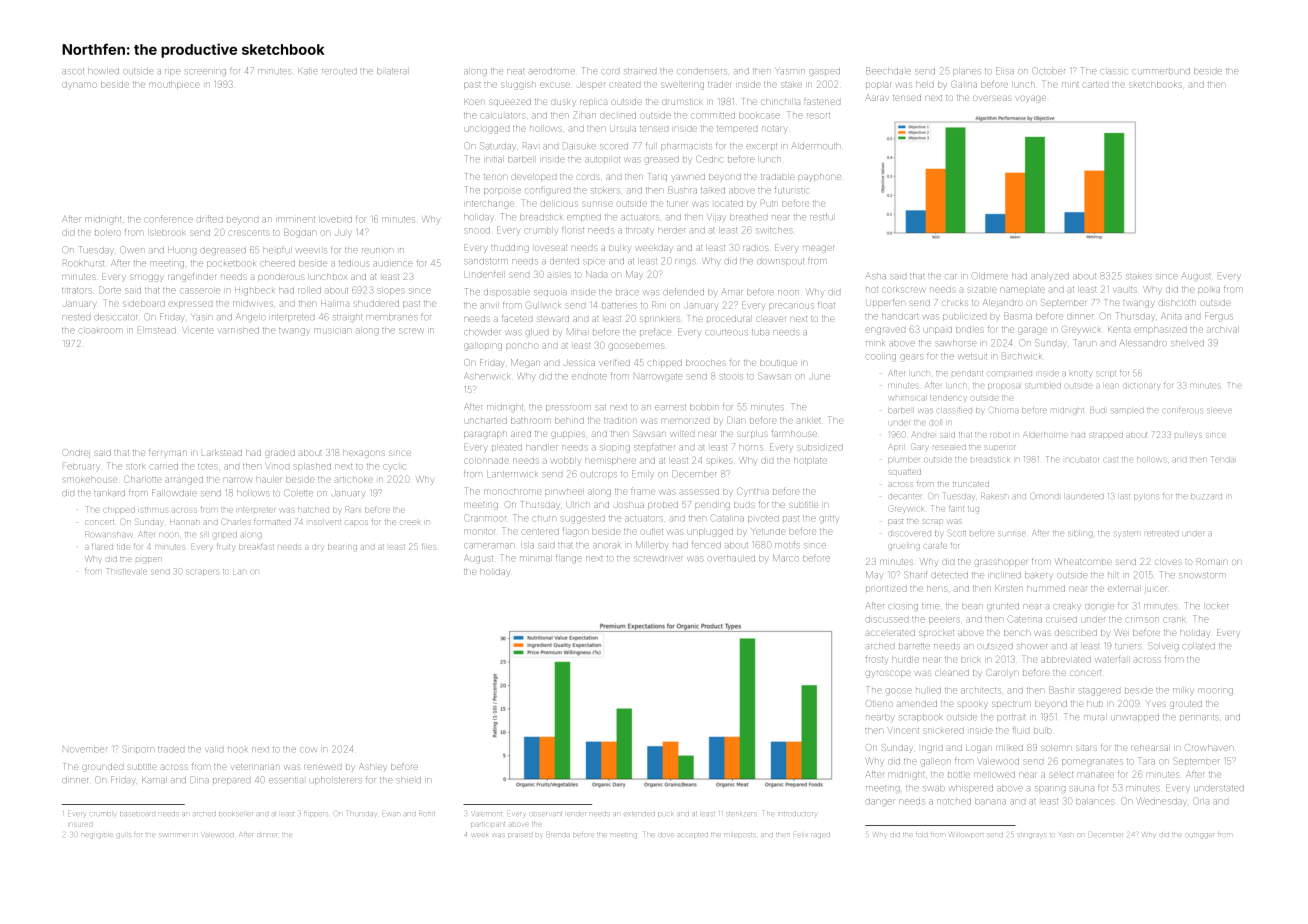 This page has width=1308, height=924. What do you see at coordinates (876, 276) in the page?
I see `Asha` at bounding box center [876, 276].
